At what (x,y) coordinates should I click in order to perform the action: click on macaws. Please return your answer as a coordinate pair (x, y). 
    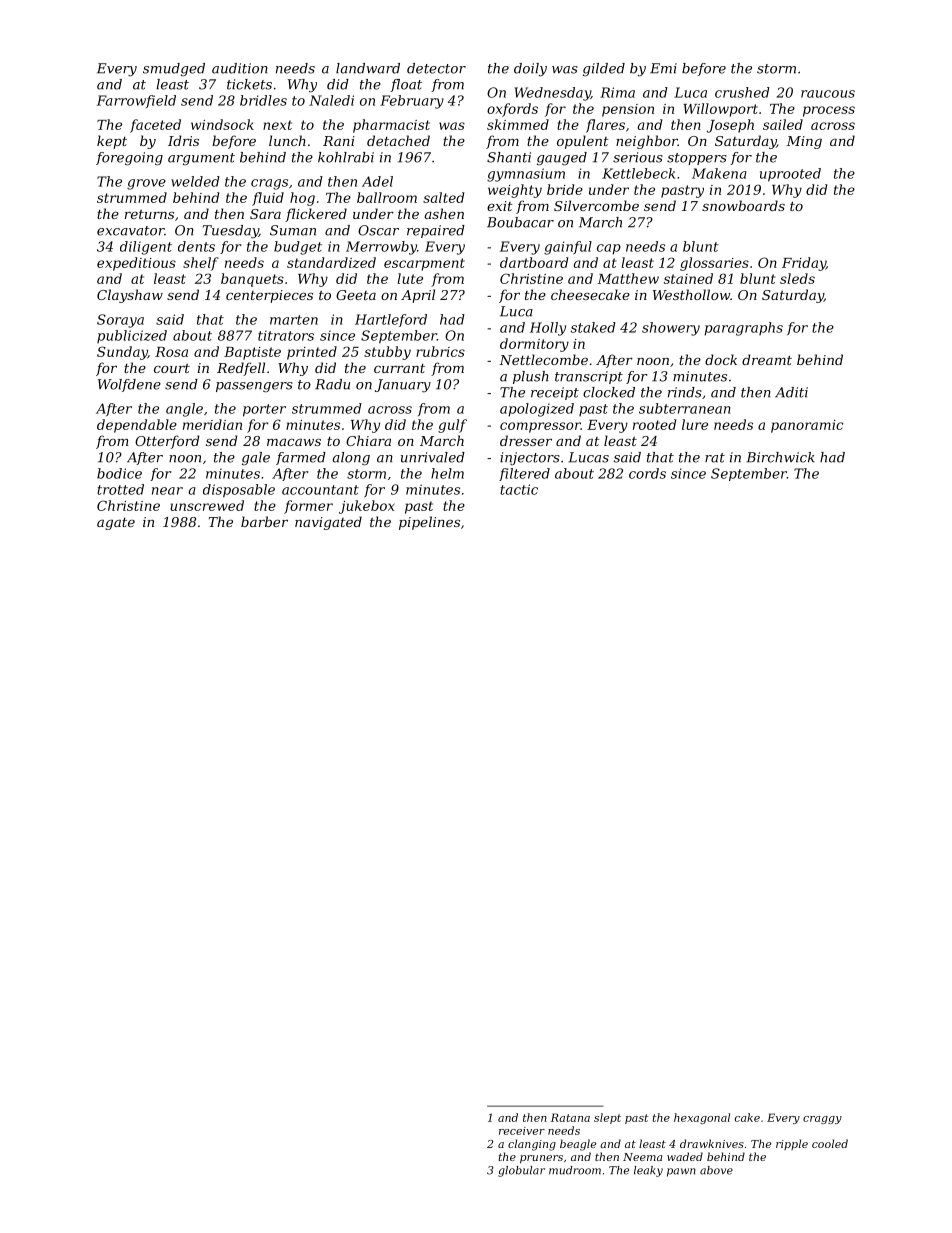
    Looking at the image, I should click on (294, 442).
